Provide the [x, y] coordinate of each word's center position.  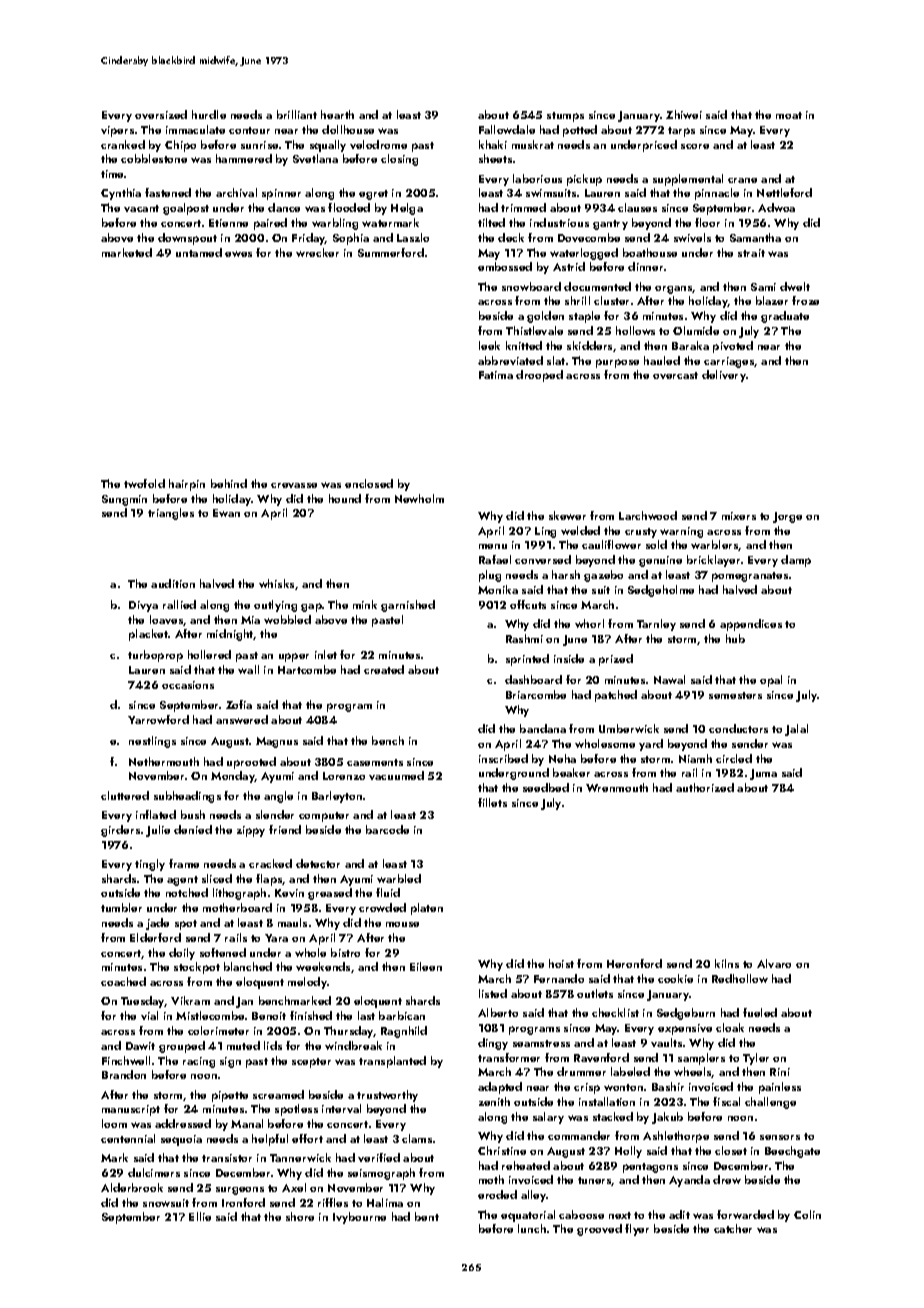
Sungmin [124, 500]
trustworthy [387, 1096]
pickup [584, 180]
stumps [565, 117]
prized [616, 660]
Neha [562, 758]
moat [789, 115]
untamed [199, 252]
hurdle [209, 114]
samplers [701, 1059]
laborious [537, 178]
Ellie [200, 1216]
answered [242, 719]
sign [230, 1062]
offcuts [528, 604]
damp [796, 561]
